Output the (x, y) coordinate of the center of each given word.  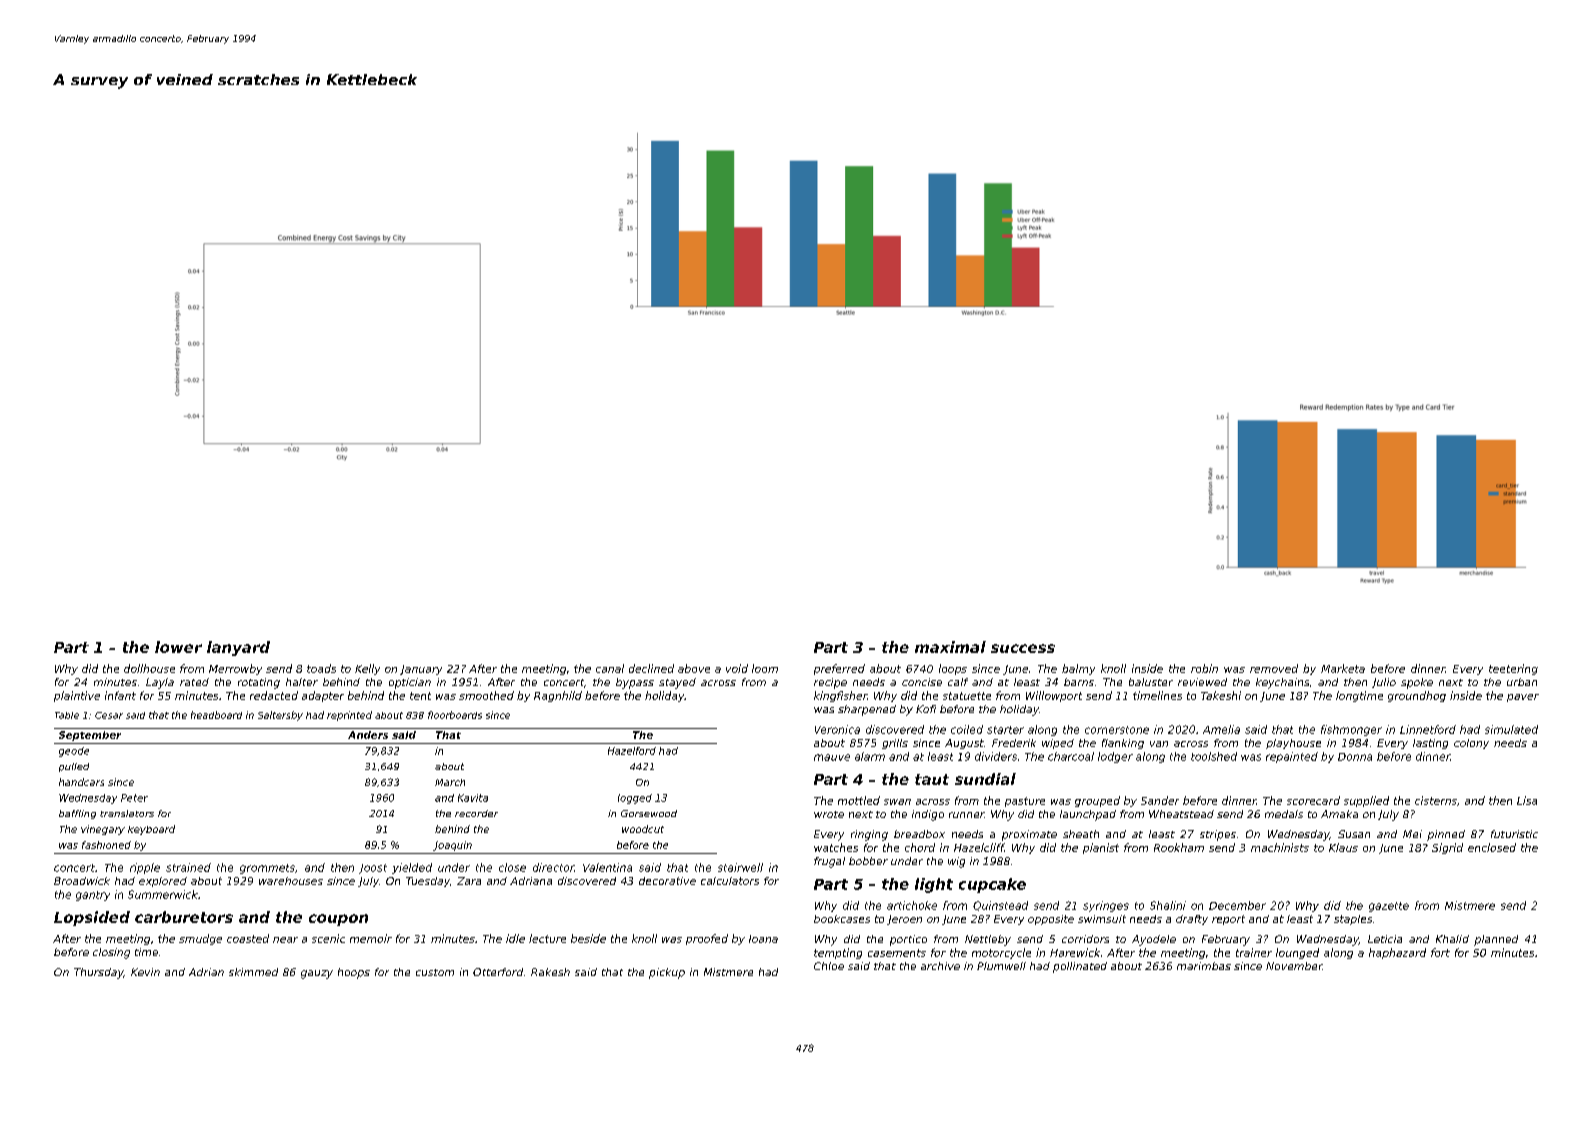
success (1023, 648)
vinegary (103, 830)
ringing (869, 835)
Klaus (1343, 847)
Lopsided (92, 918)
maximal (950, 647)
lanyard (238, 648)
